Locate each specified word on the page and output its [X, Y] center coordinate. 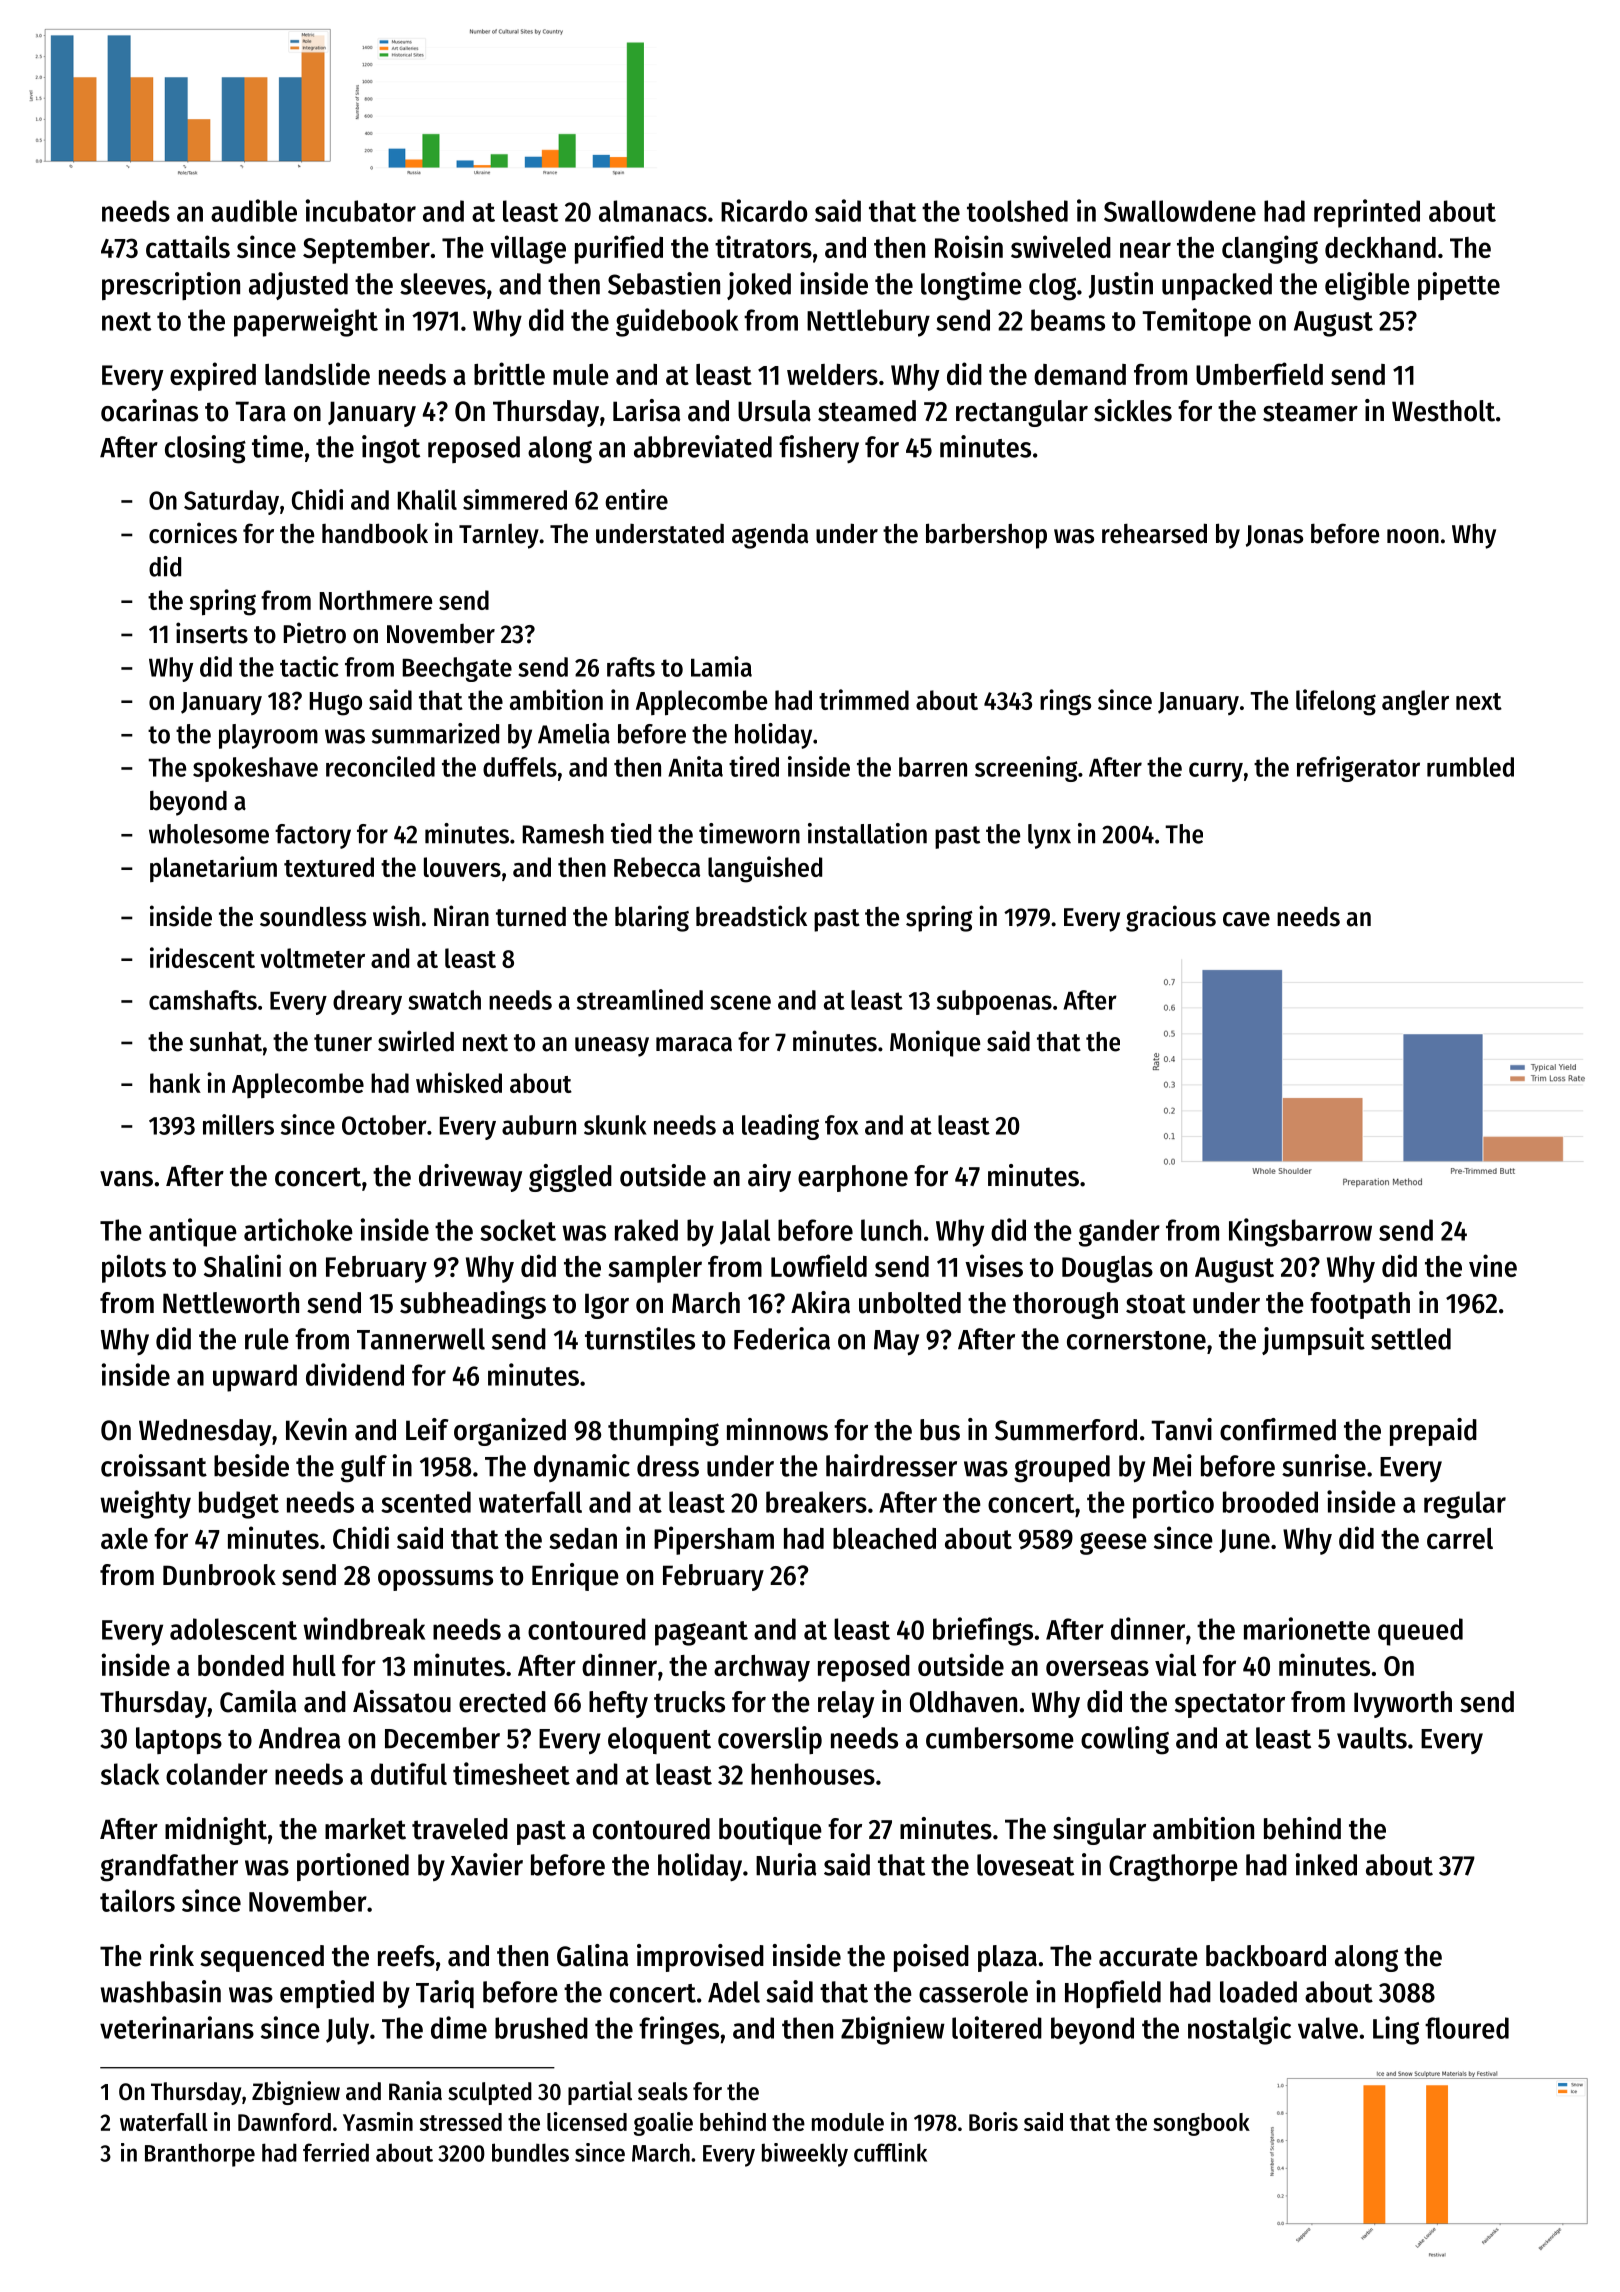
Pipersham [714, 1540]
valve [1328, 2028]
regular [1465, 1505]
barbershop [986, 536]
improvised [700, 1958]
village [528, 249]
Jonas [1274, 536]
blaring [652, 918]
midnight [216, 1831]
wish [396, 916]
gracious [1171, 918]
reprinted [1367, 213]
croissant [154, 1465]
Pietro [315, 633]
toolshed [1017, 211]
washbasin [161, 1991]
